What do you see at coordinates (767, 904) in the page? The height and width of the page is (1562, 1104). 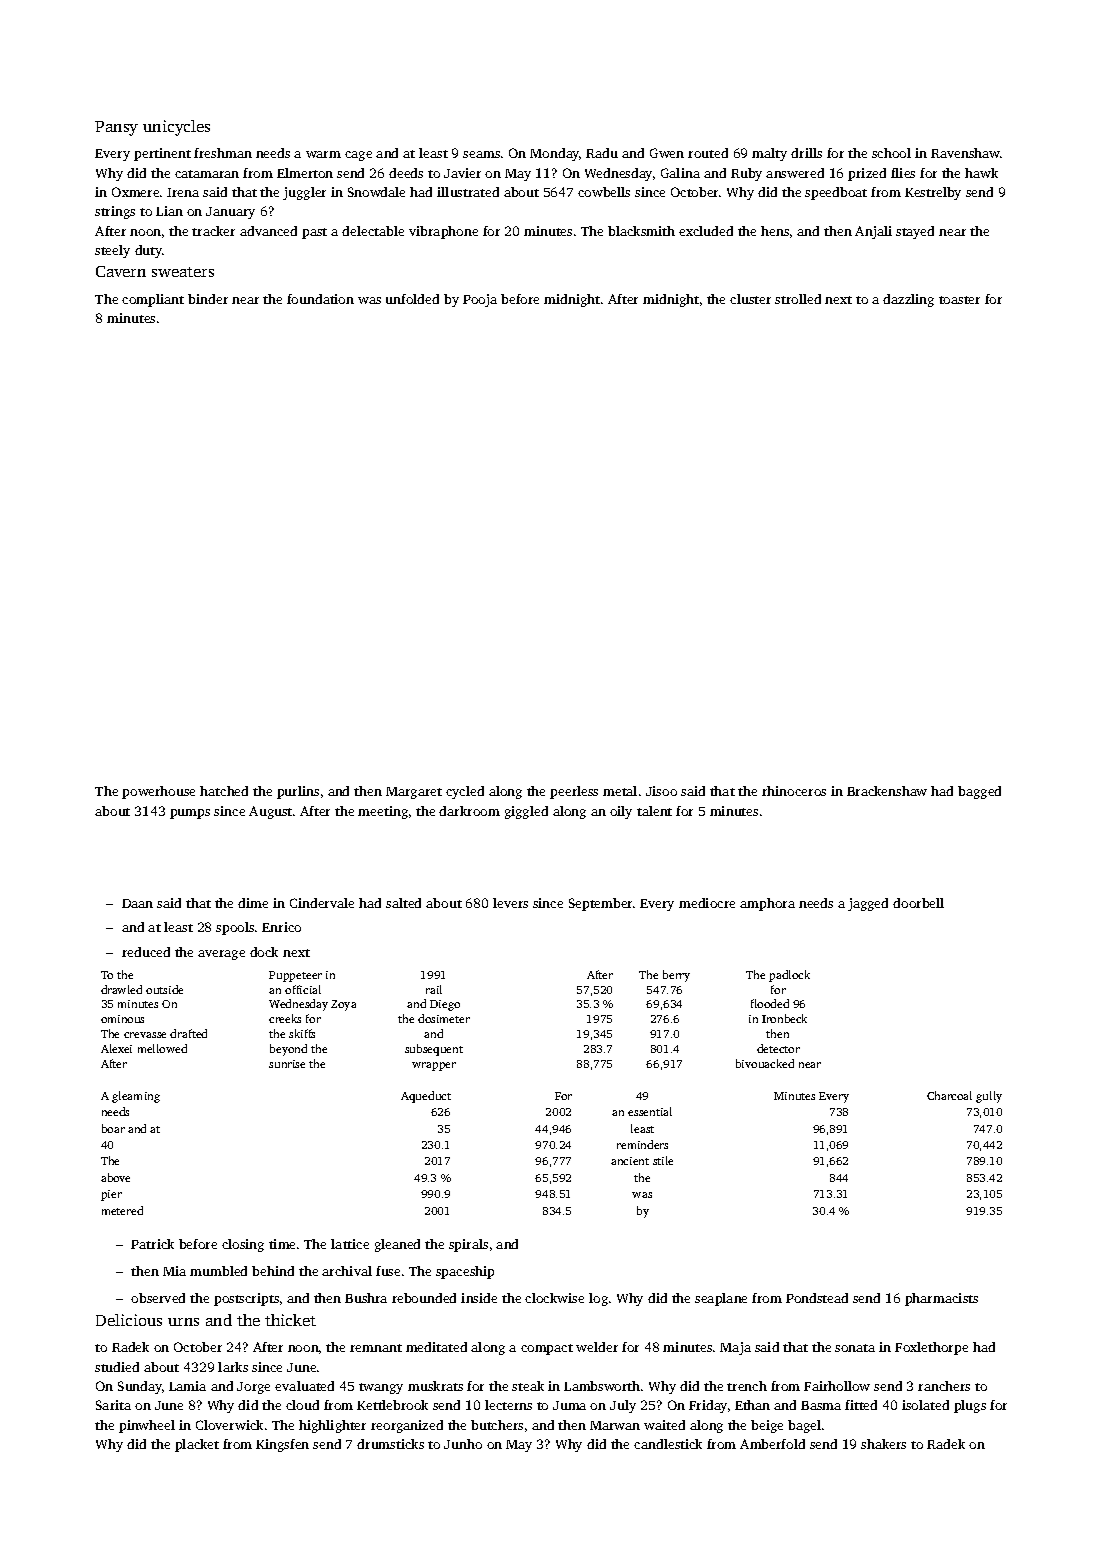 I see `amphora` at bounding box center [767, 904].
